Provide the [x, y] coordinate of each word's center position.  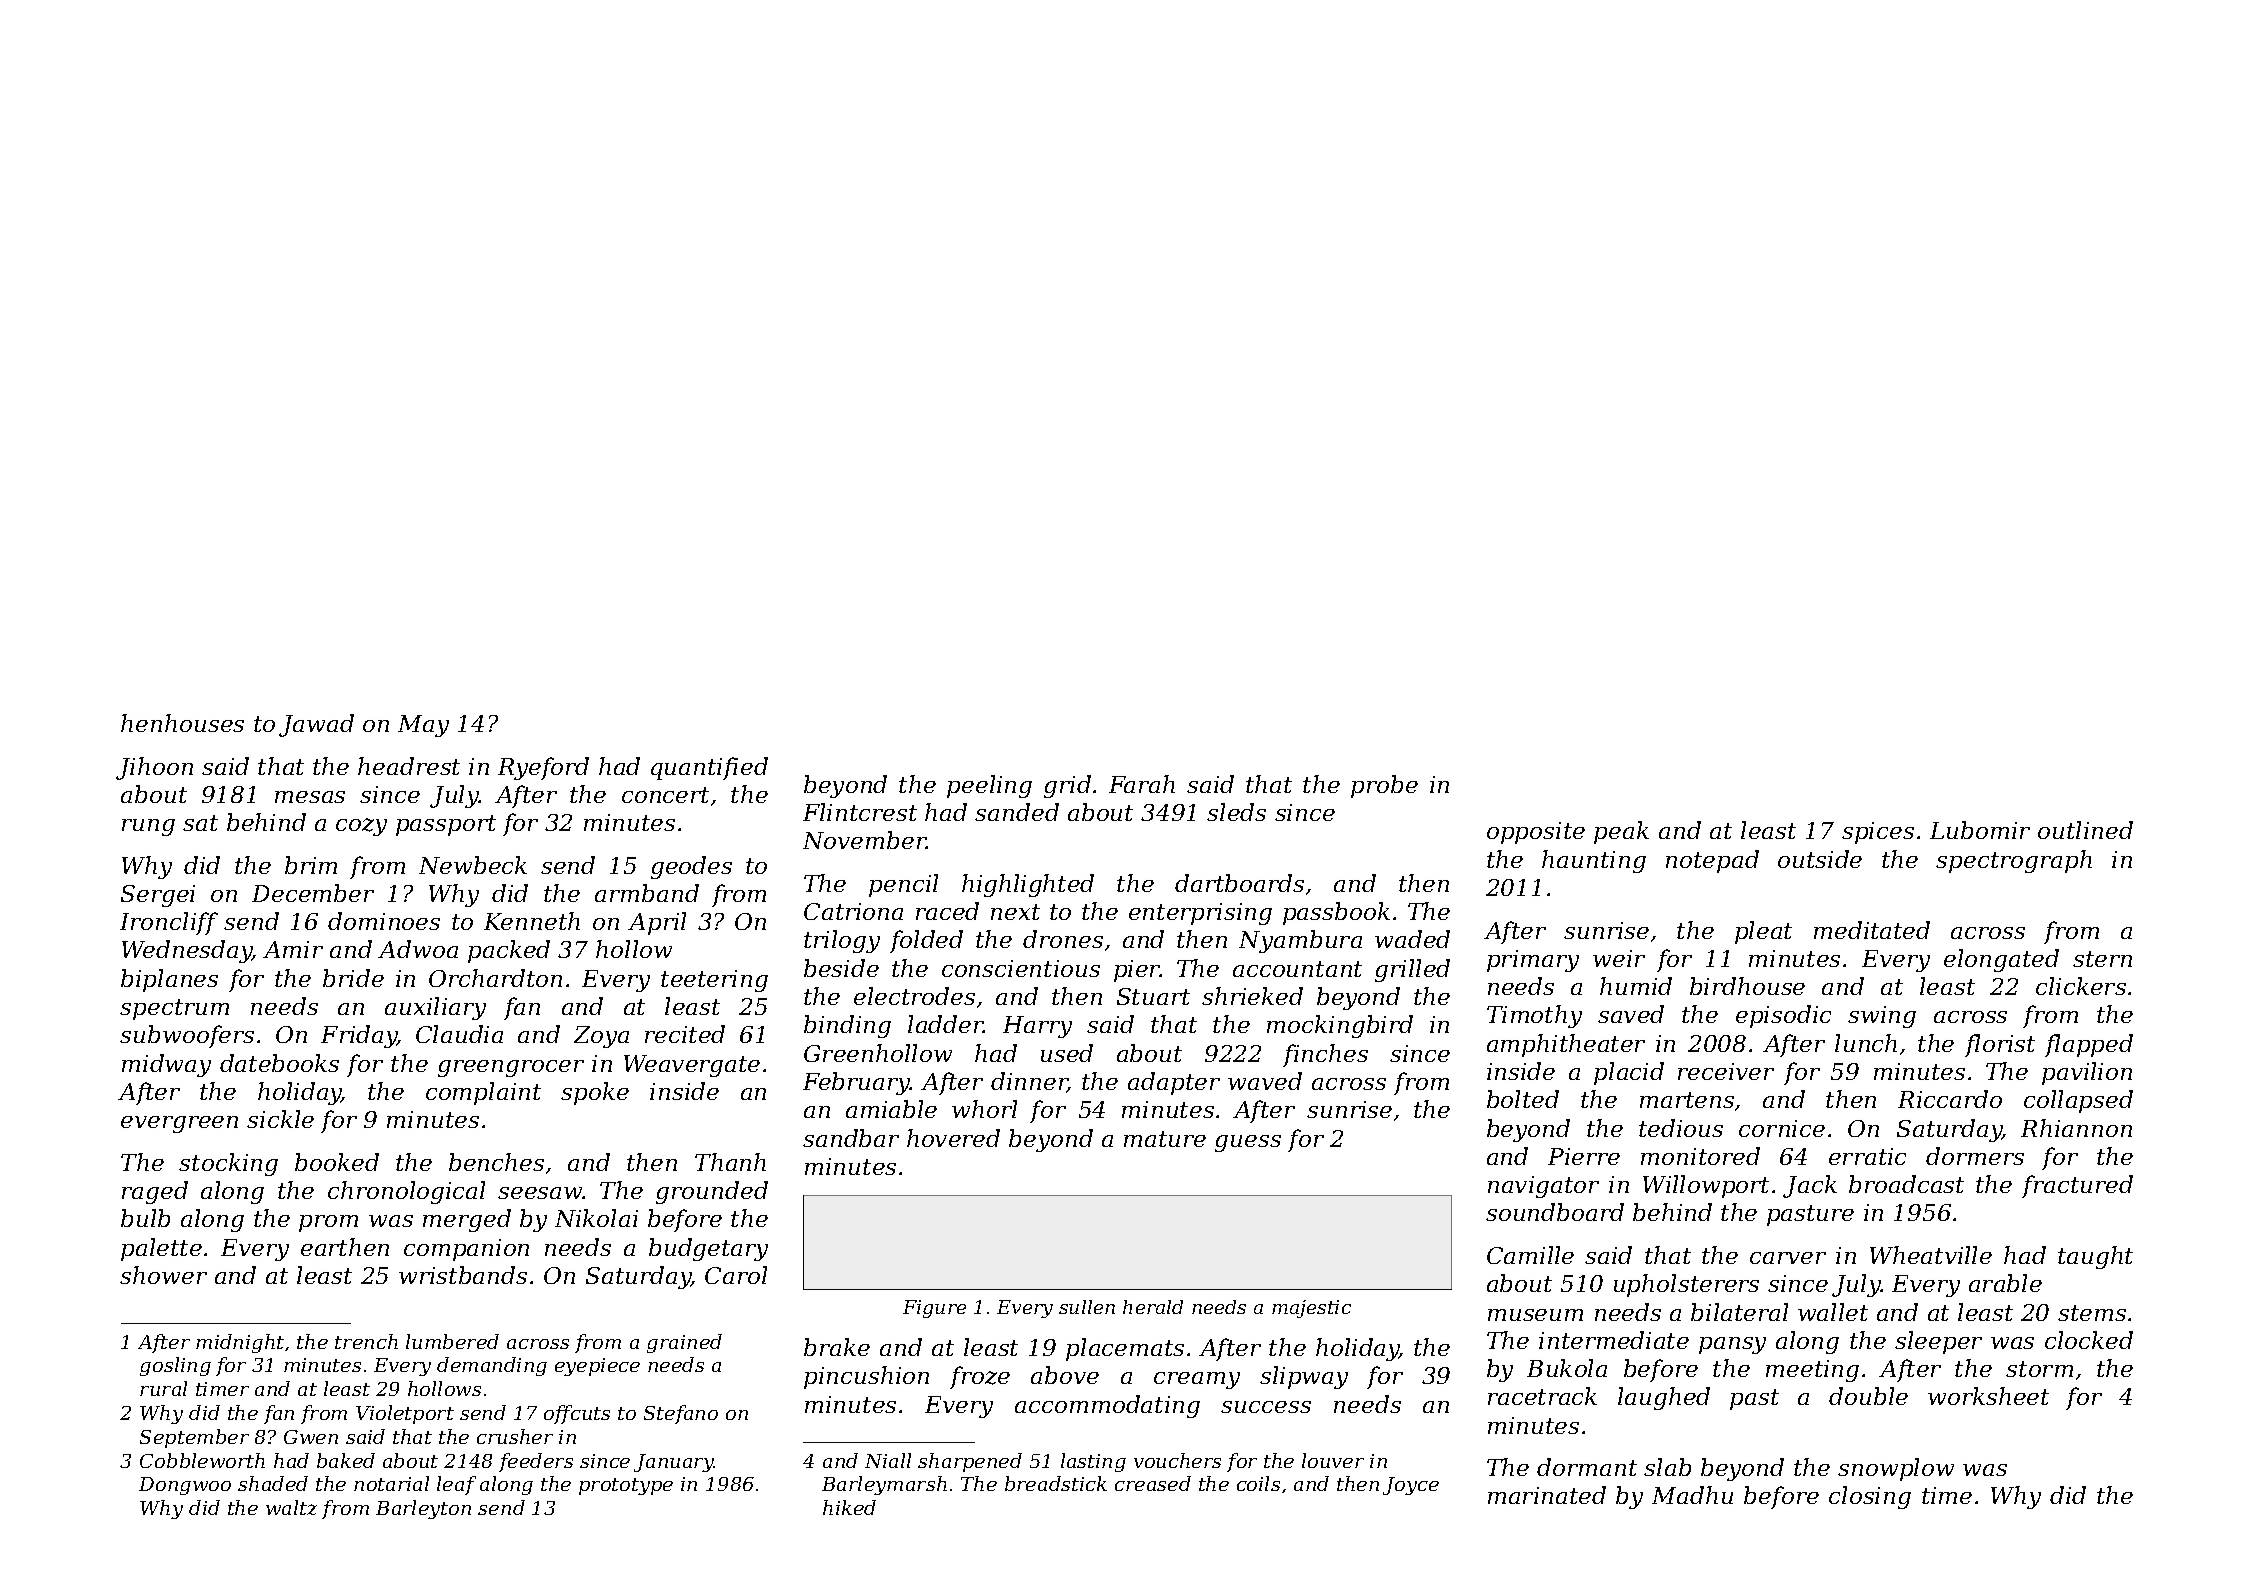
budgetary [708, 1249]
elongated [2001, 960]
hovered [953, 1138]
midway [166, 1065]
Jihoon [154, 768]
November [865, 840]
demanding [492, 1366]
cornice [1782, 1128]
